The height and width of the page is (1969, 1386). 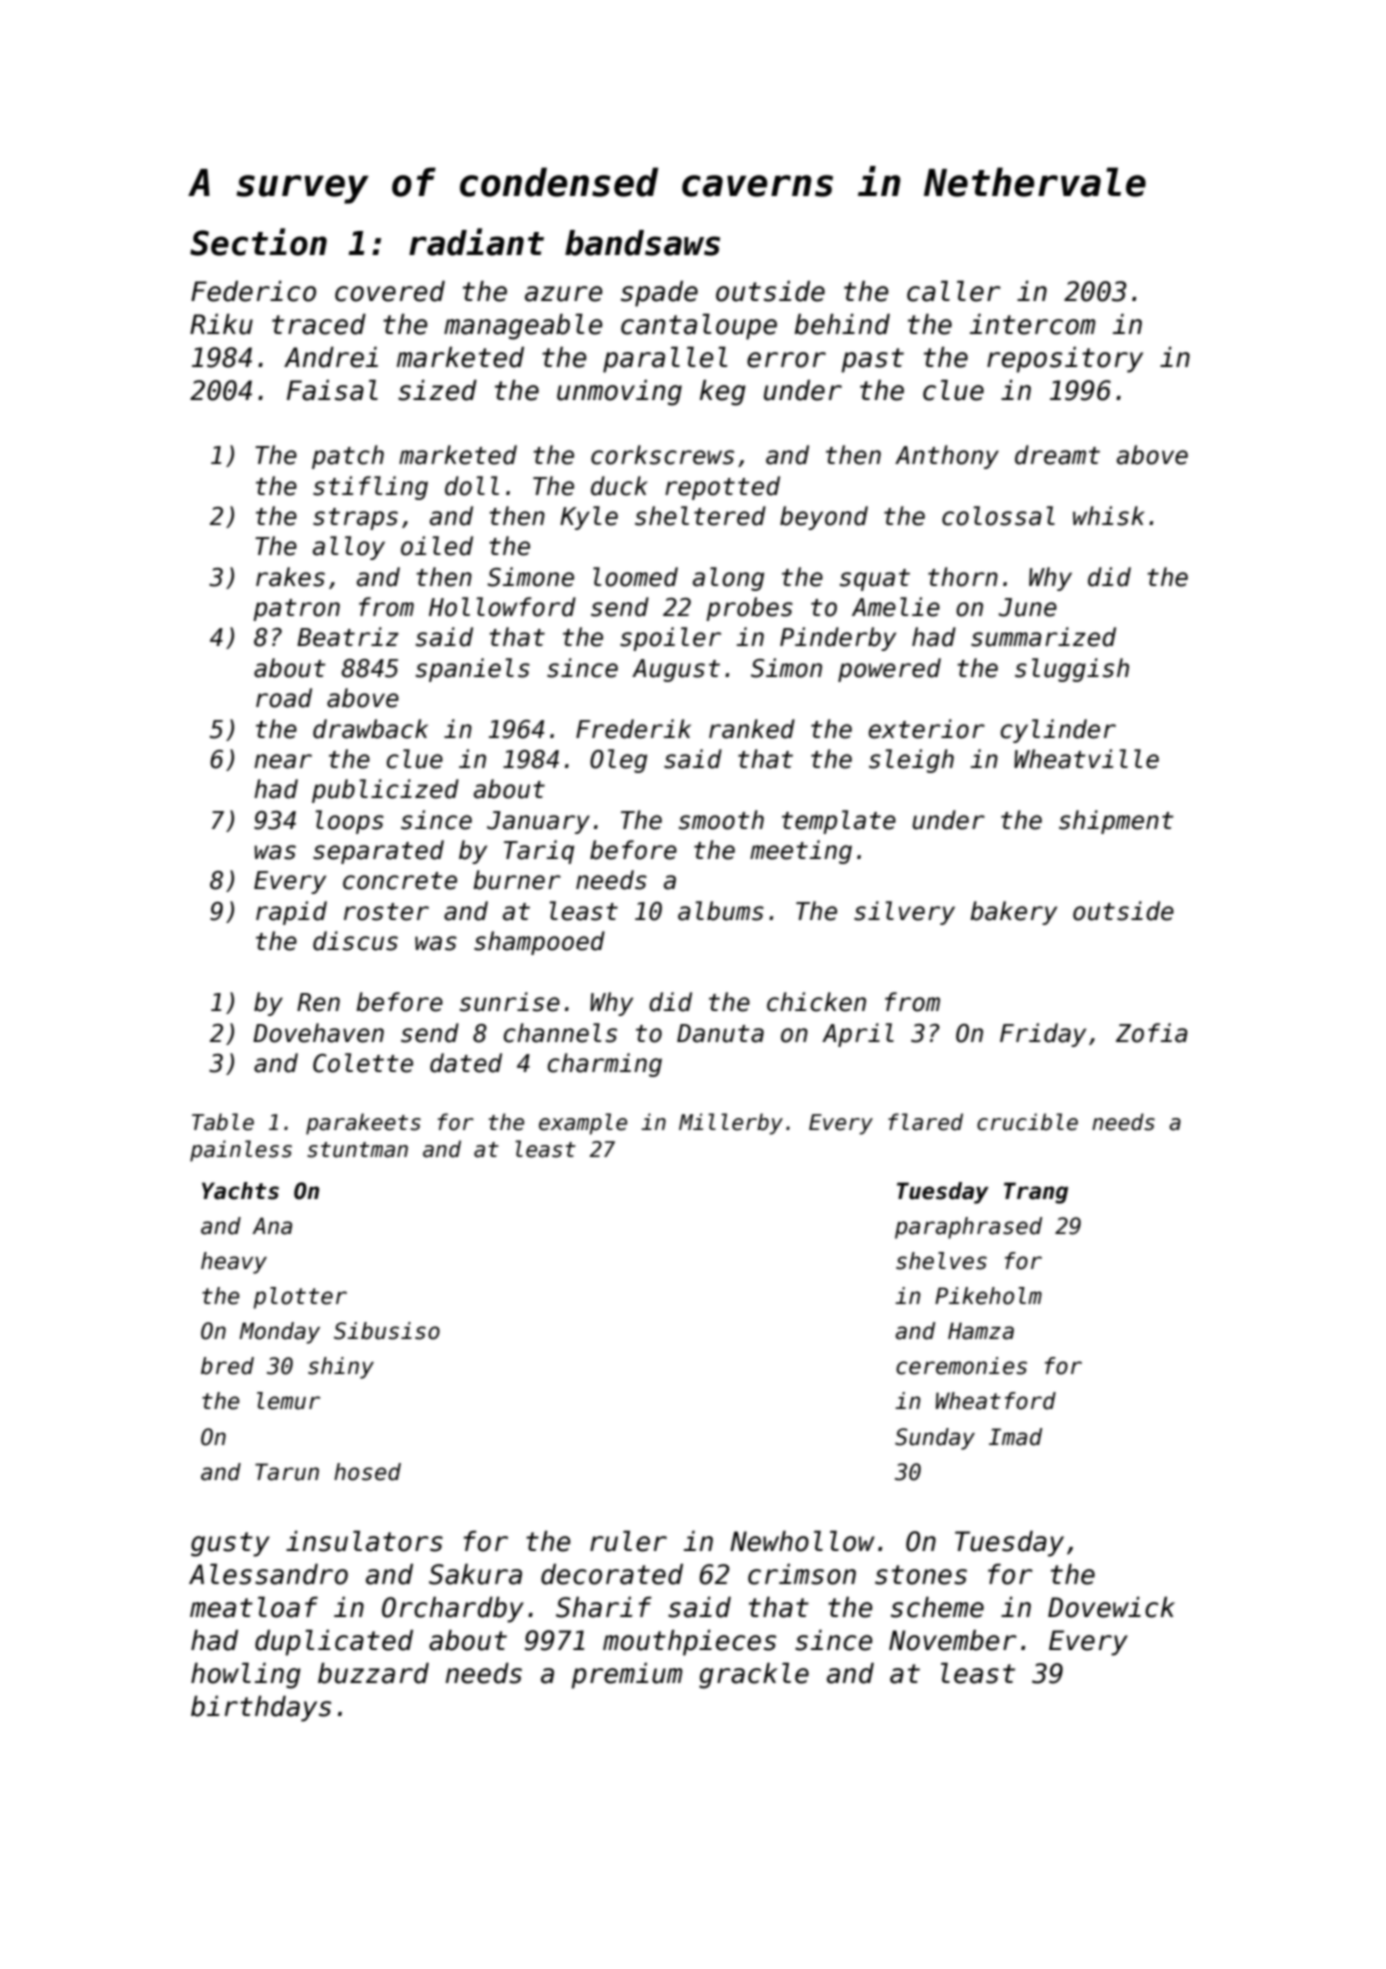 I want to click on charming, so click(x=605, y=1065).
